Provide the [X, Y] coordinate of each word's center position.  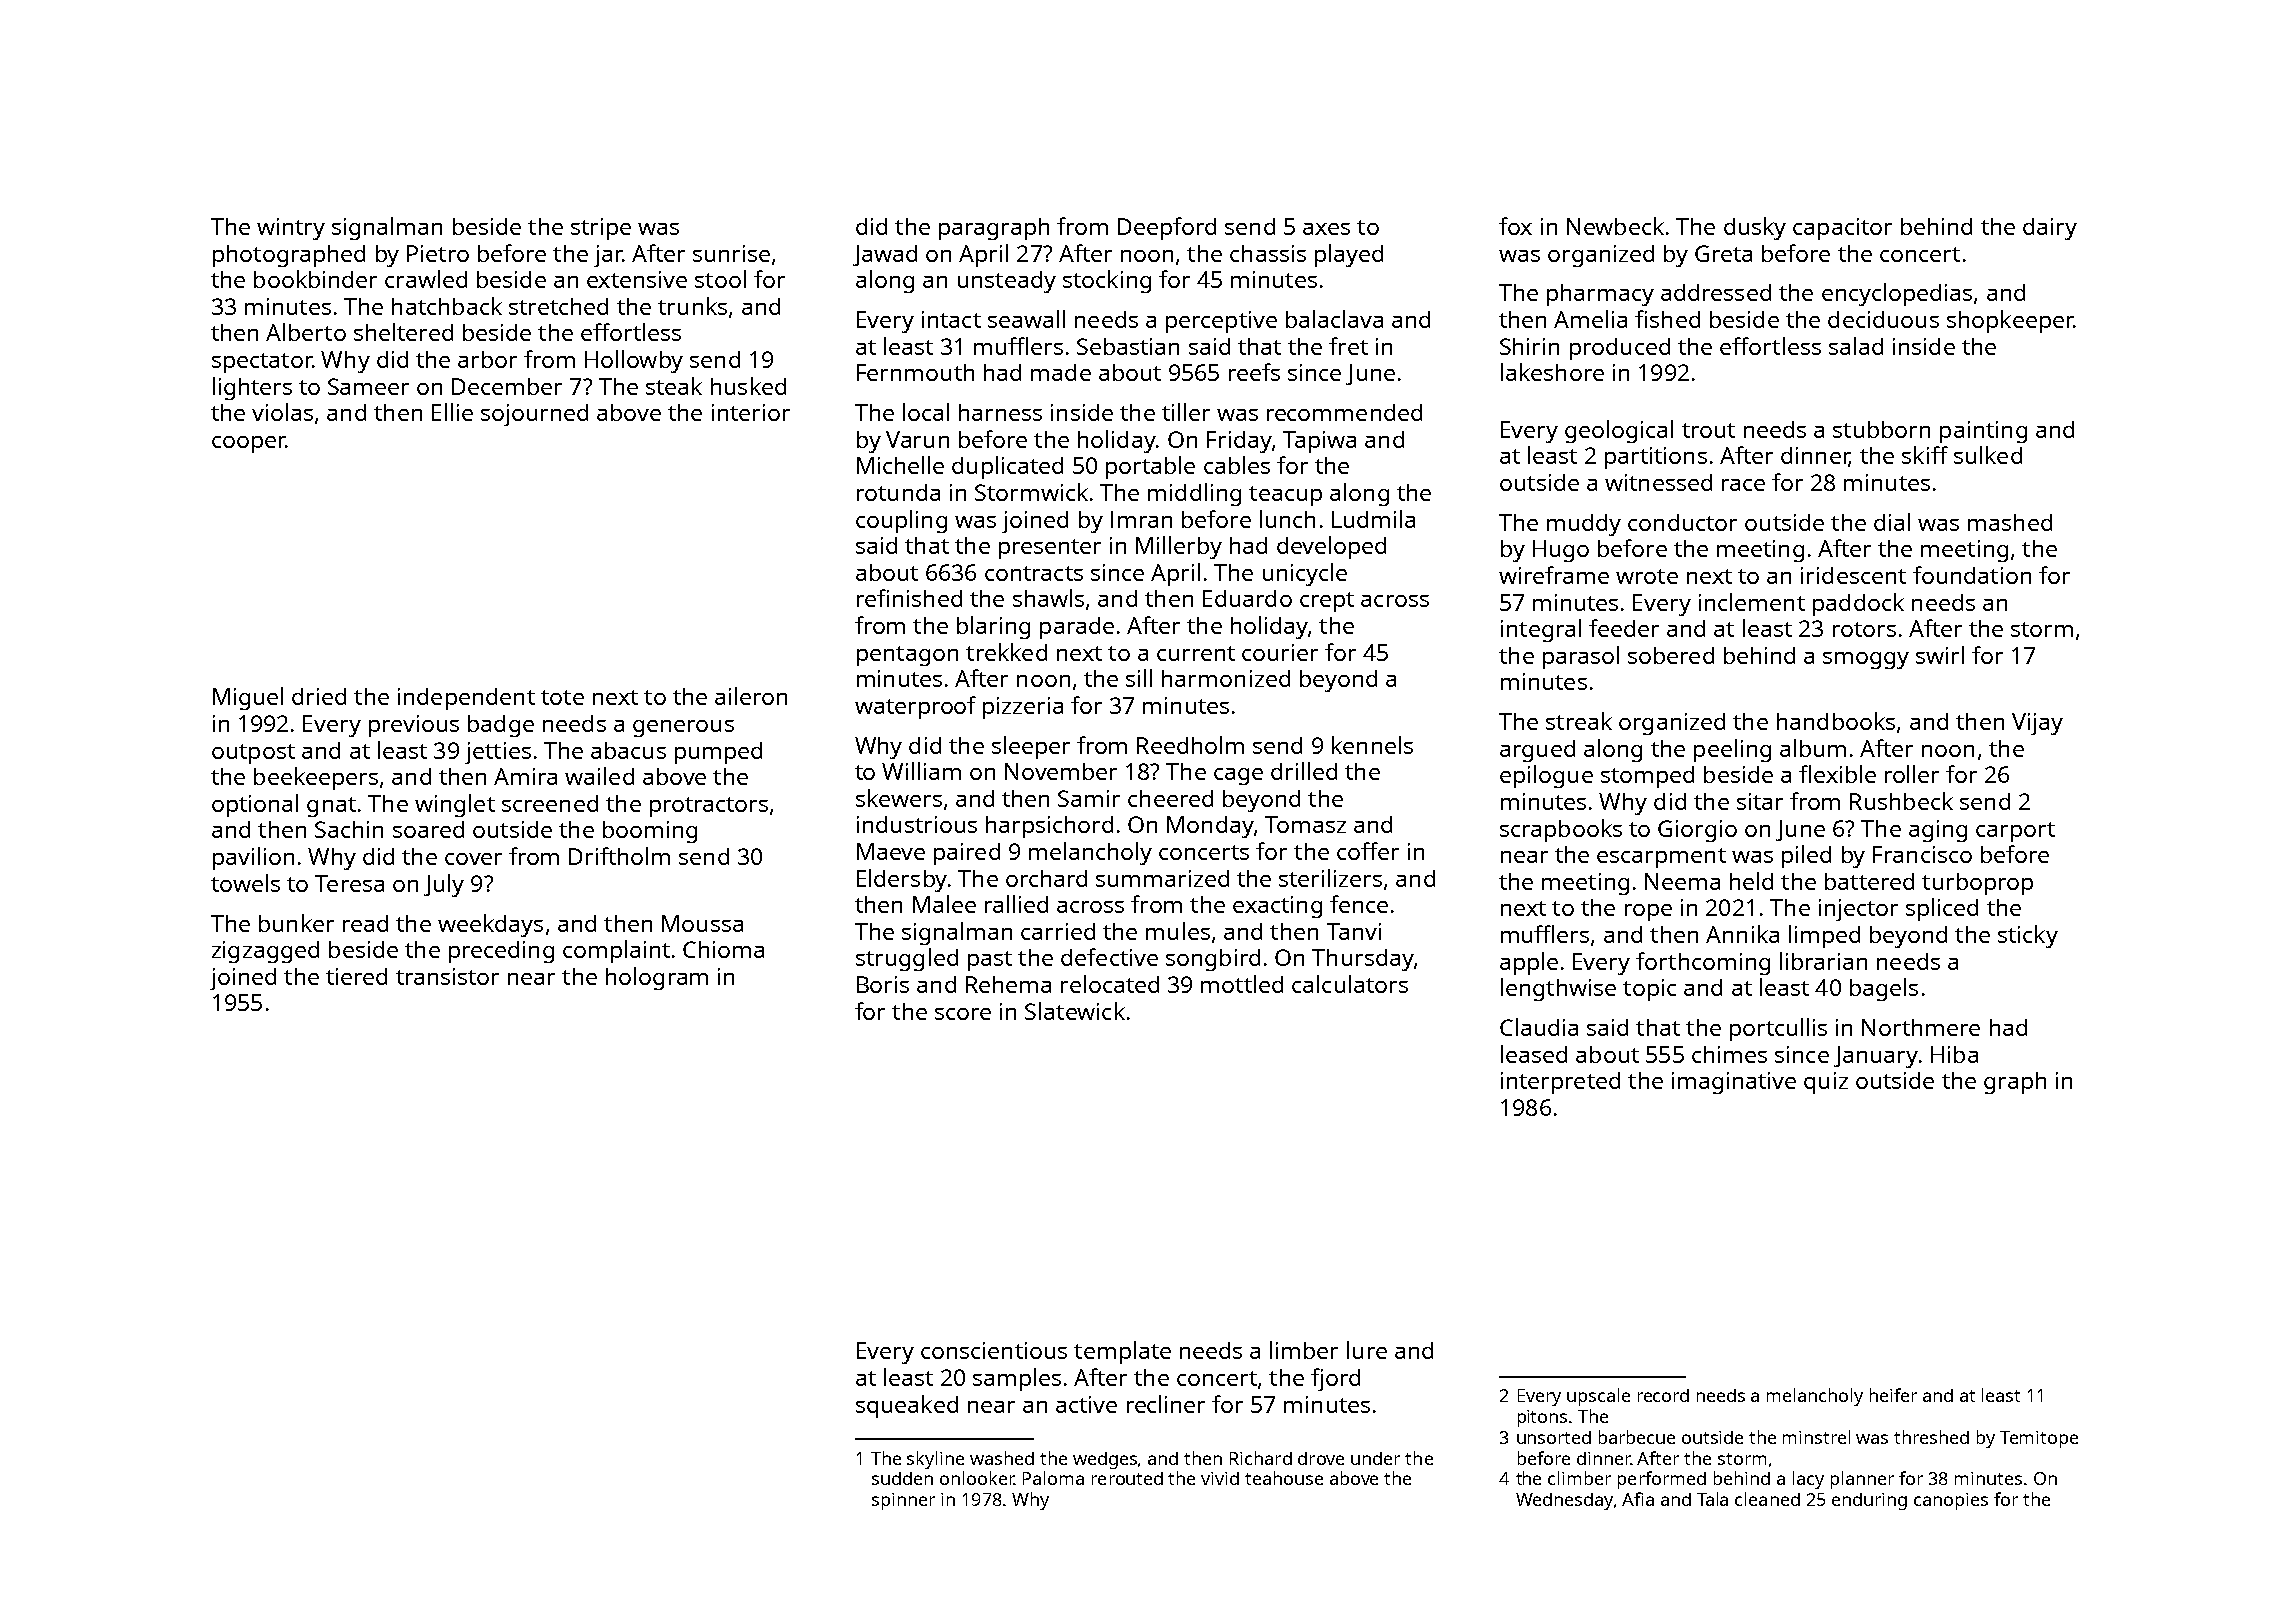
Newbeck [1615, 226]
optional [255, 805]
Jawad [885, 255]
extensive [637, 279]
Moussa [702, 923]
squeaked [907, 1406]
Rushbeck [1901, 801]
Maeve [891, 851]
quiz [1826, 1083]
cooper [248, 444]
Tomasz [1305, 824]
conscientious [994, 1350]
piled [1806, 856]
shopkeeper [2010, 321]
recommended [1344, 412]
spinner [903, 1501]
